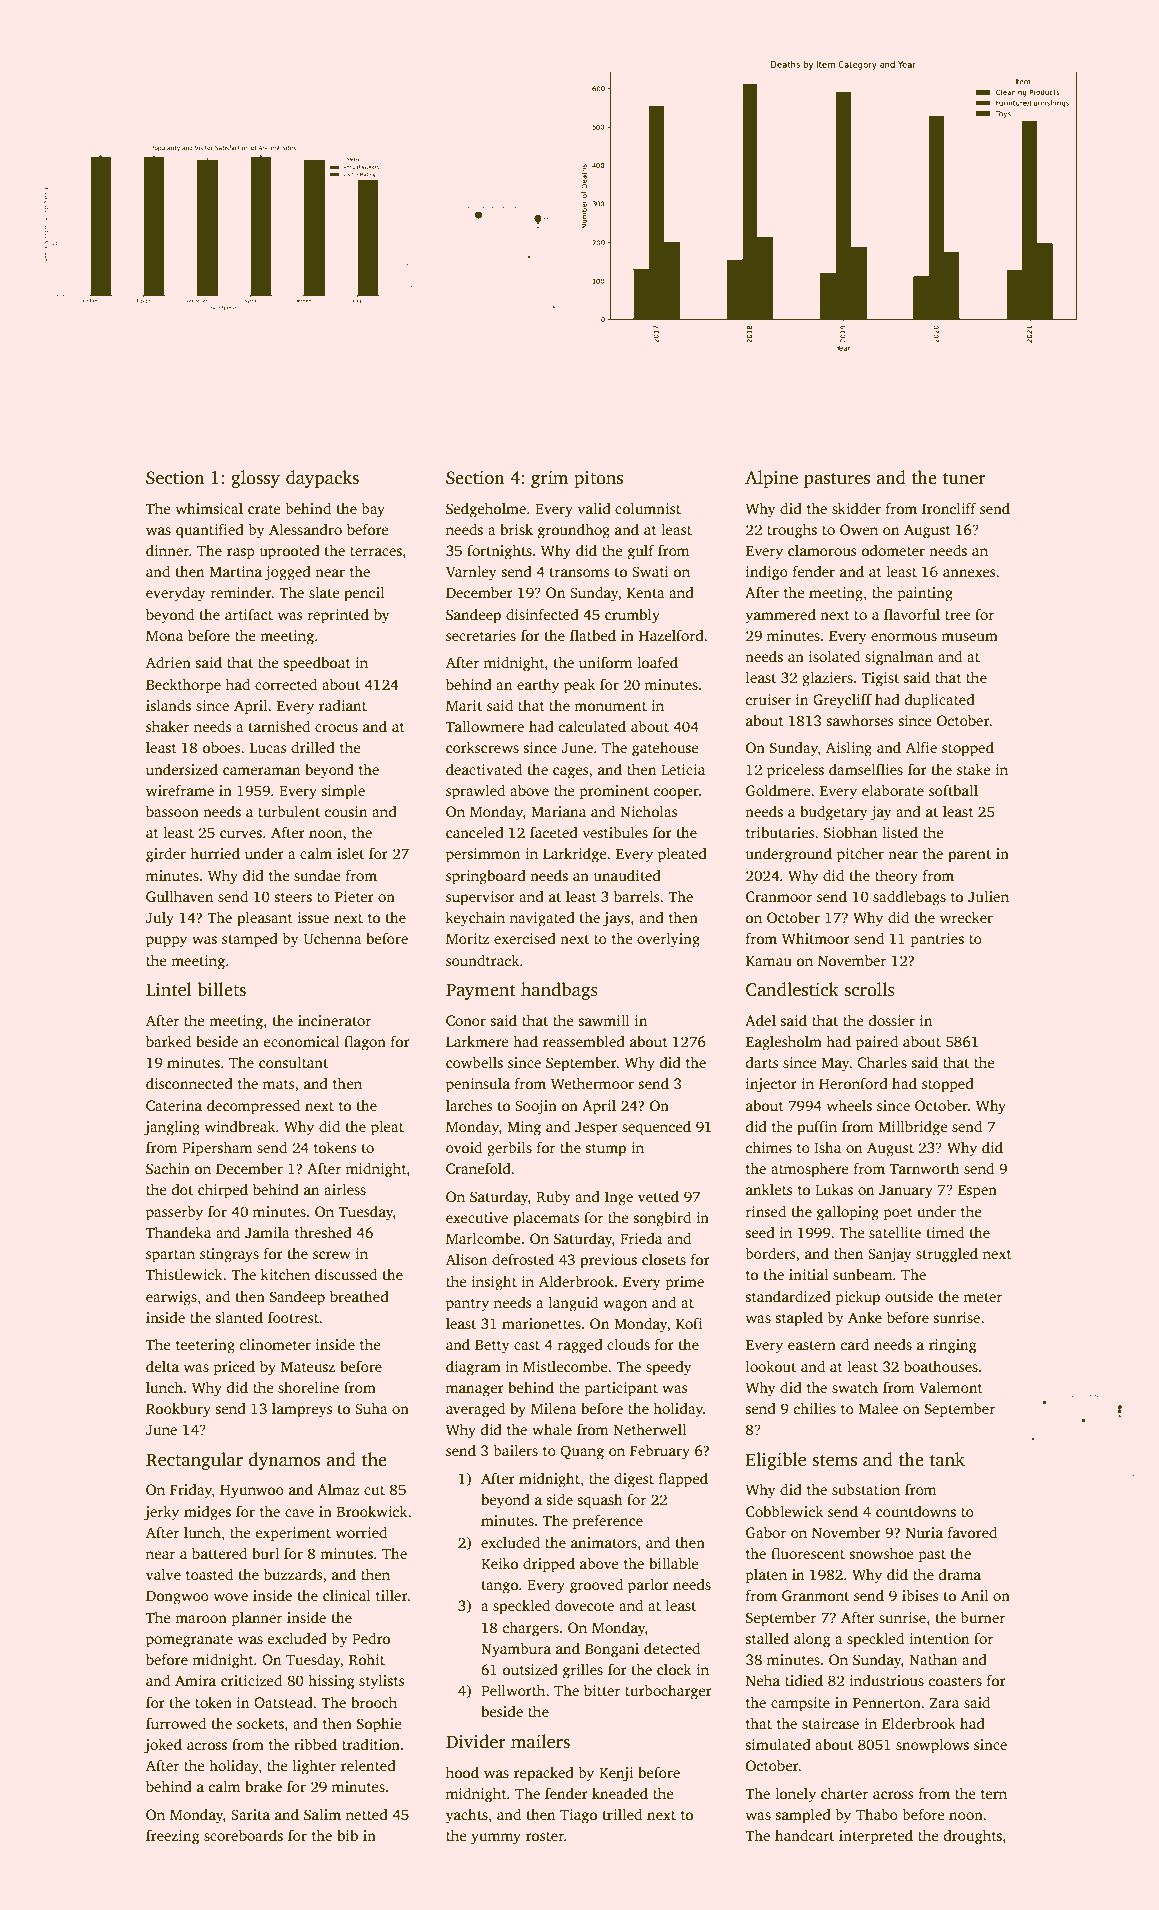  I want to click on Keiko, so click(499, 1563).
